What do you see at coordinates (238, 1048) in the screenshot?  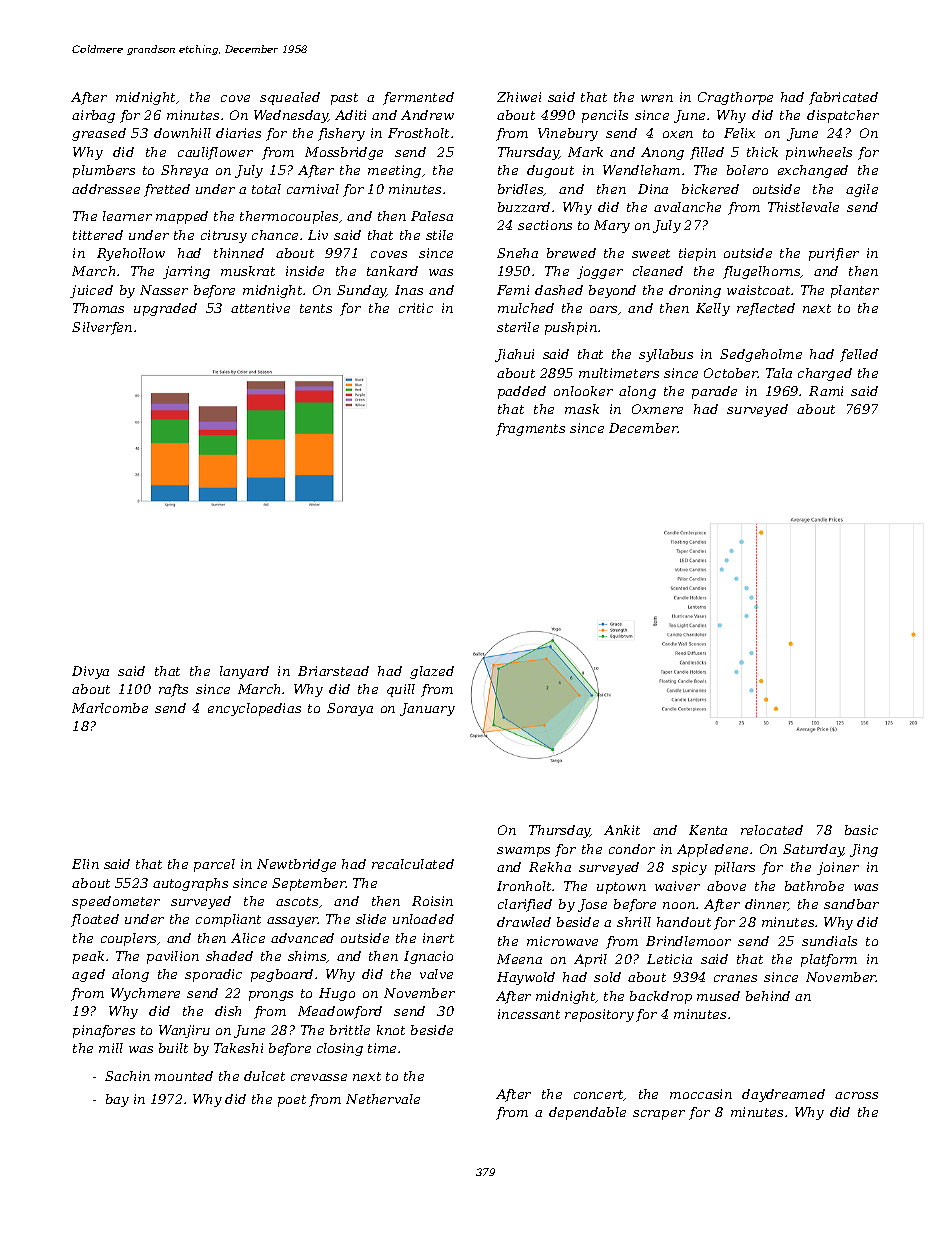 I see `Takeshi` at bounding box center [238, 1048].
